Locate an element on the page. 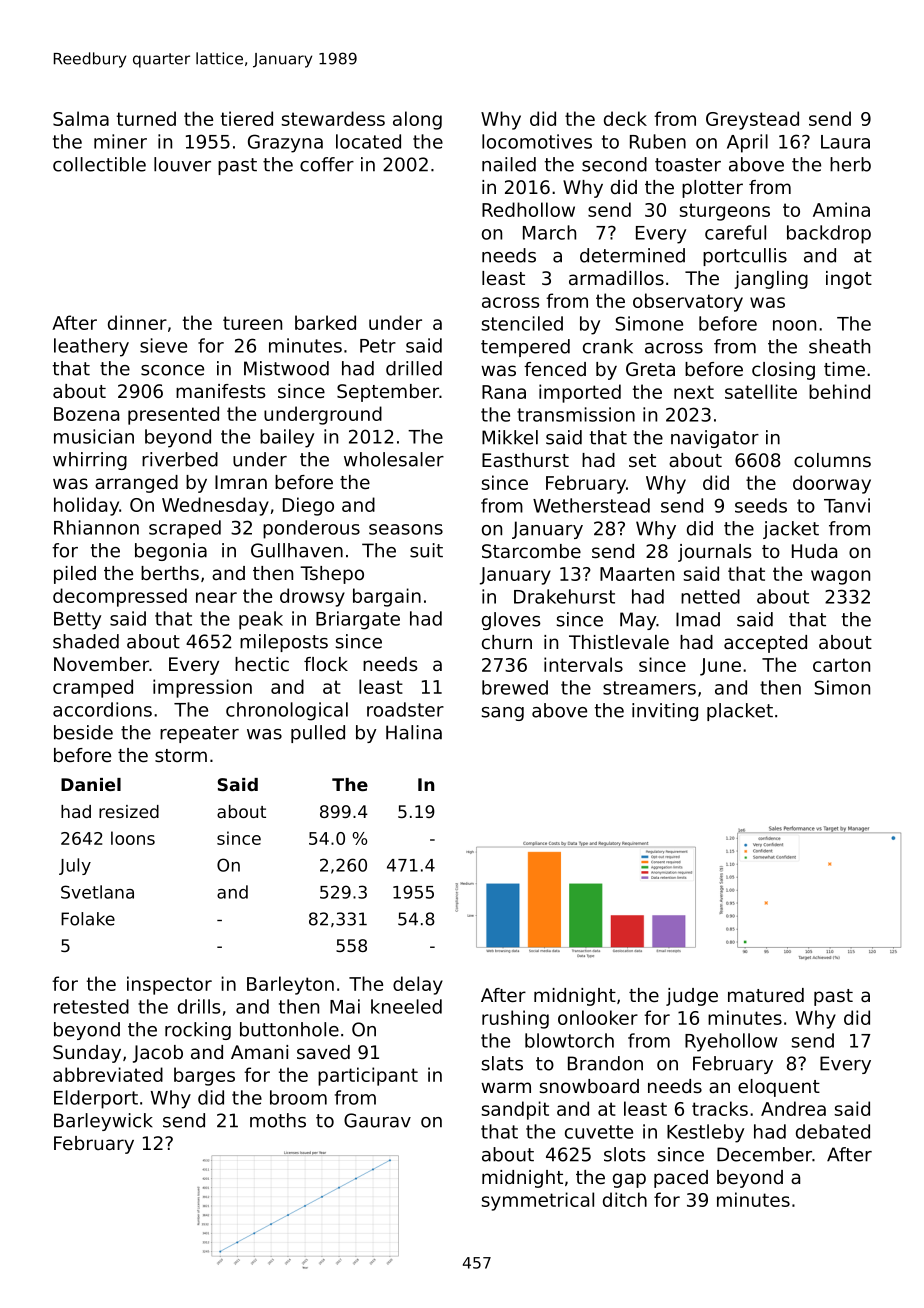  Redhollow is located at coordinates (528, 209).
